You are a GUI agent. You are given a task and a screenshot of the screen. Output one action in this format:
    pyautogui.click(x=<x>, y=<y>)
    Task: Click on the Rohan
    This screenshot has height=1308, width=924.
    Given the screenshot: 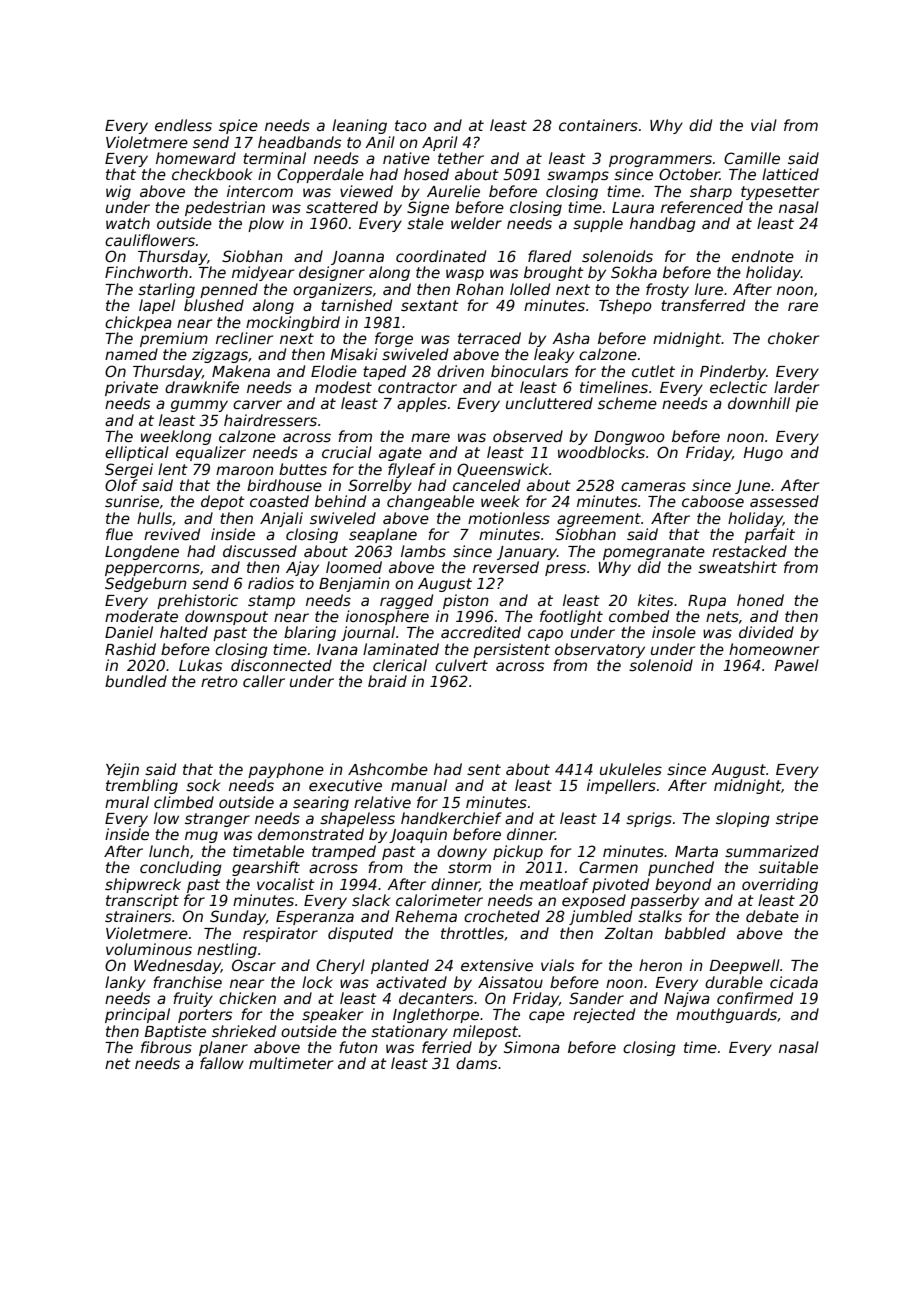 What is the action you would take?
    pyautogui.click(x=480, y=289)
